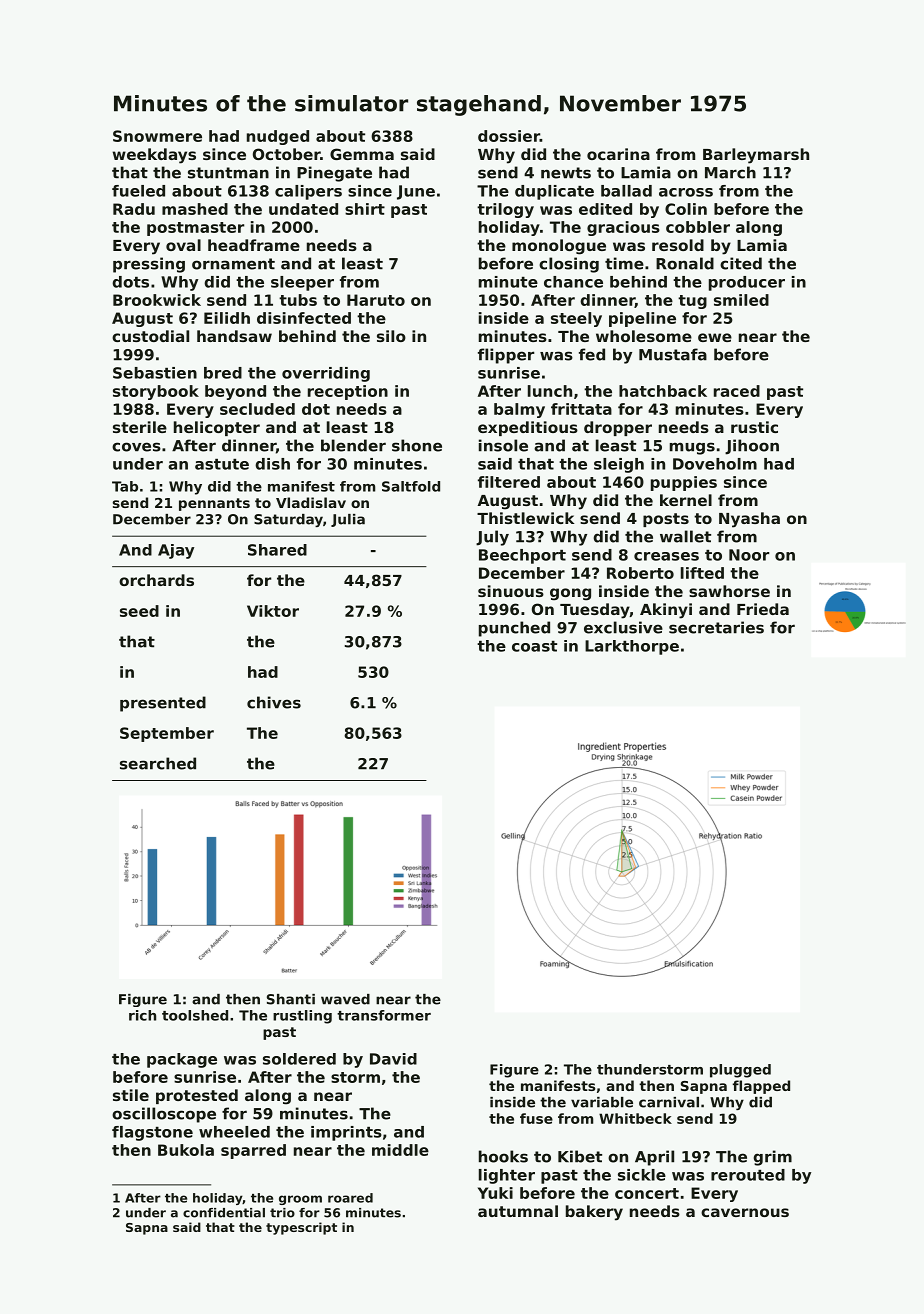 Image resolution: width=924 pixels, height=1314 pixels. What do you see at coordinates (716, 627) in the screenshot?
I see `secretaries` at bounding box center [716, 627].
